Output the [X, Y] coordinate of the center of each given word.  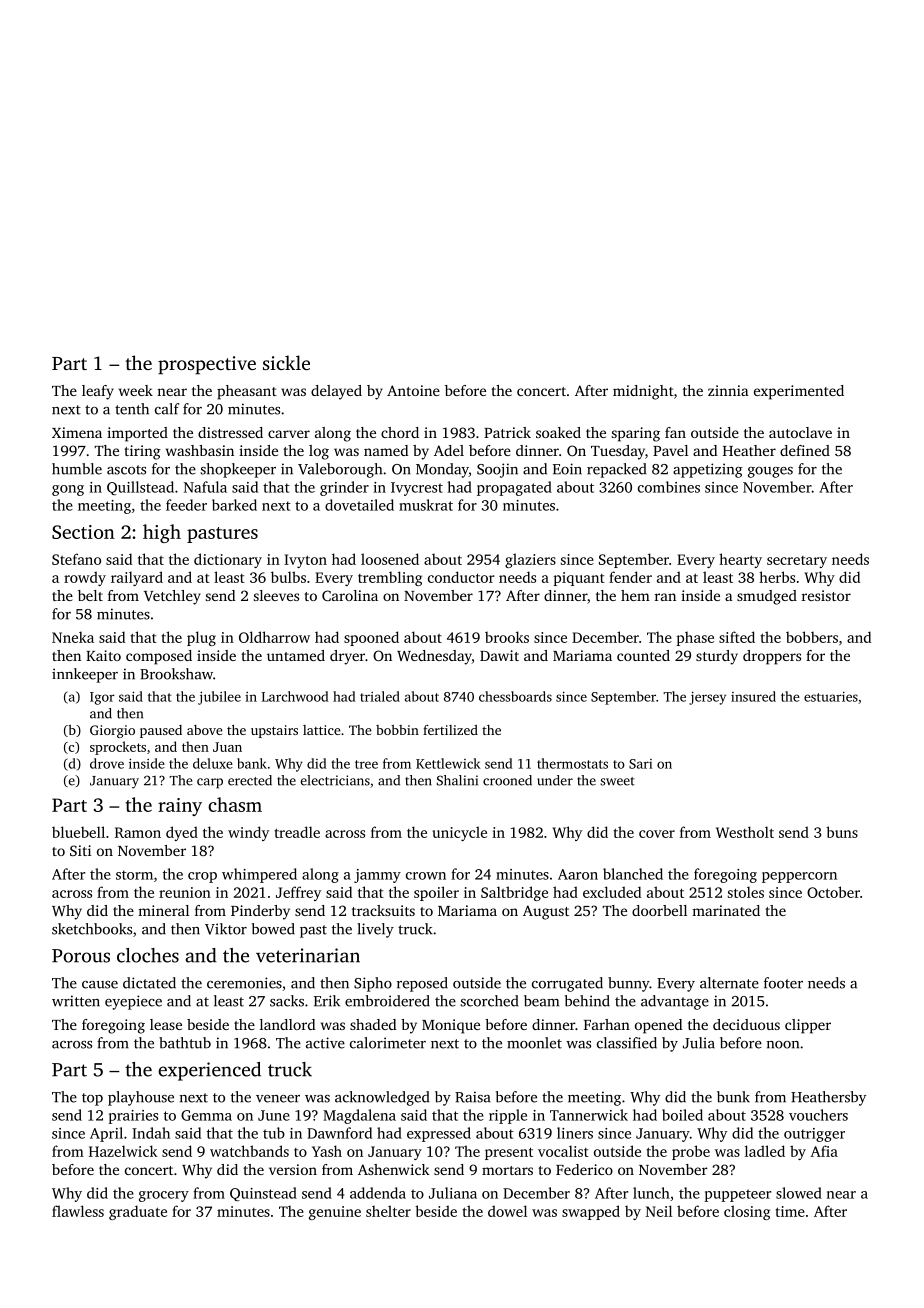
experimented [799, 392]
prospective [207, 365]
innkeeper [85, 675]
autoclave [800, 432]
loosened [390, 559]
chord [400, 432]
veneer [278, 1099]
